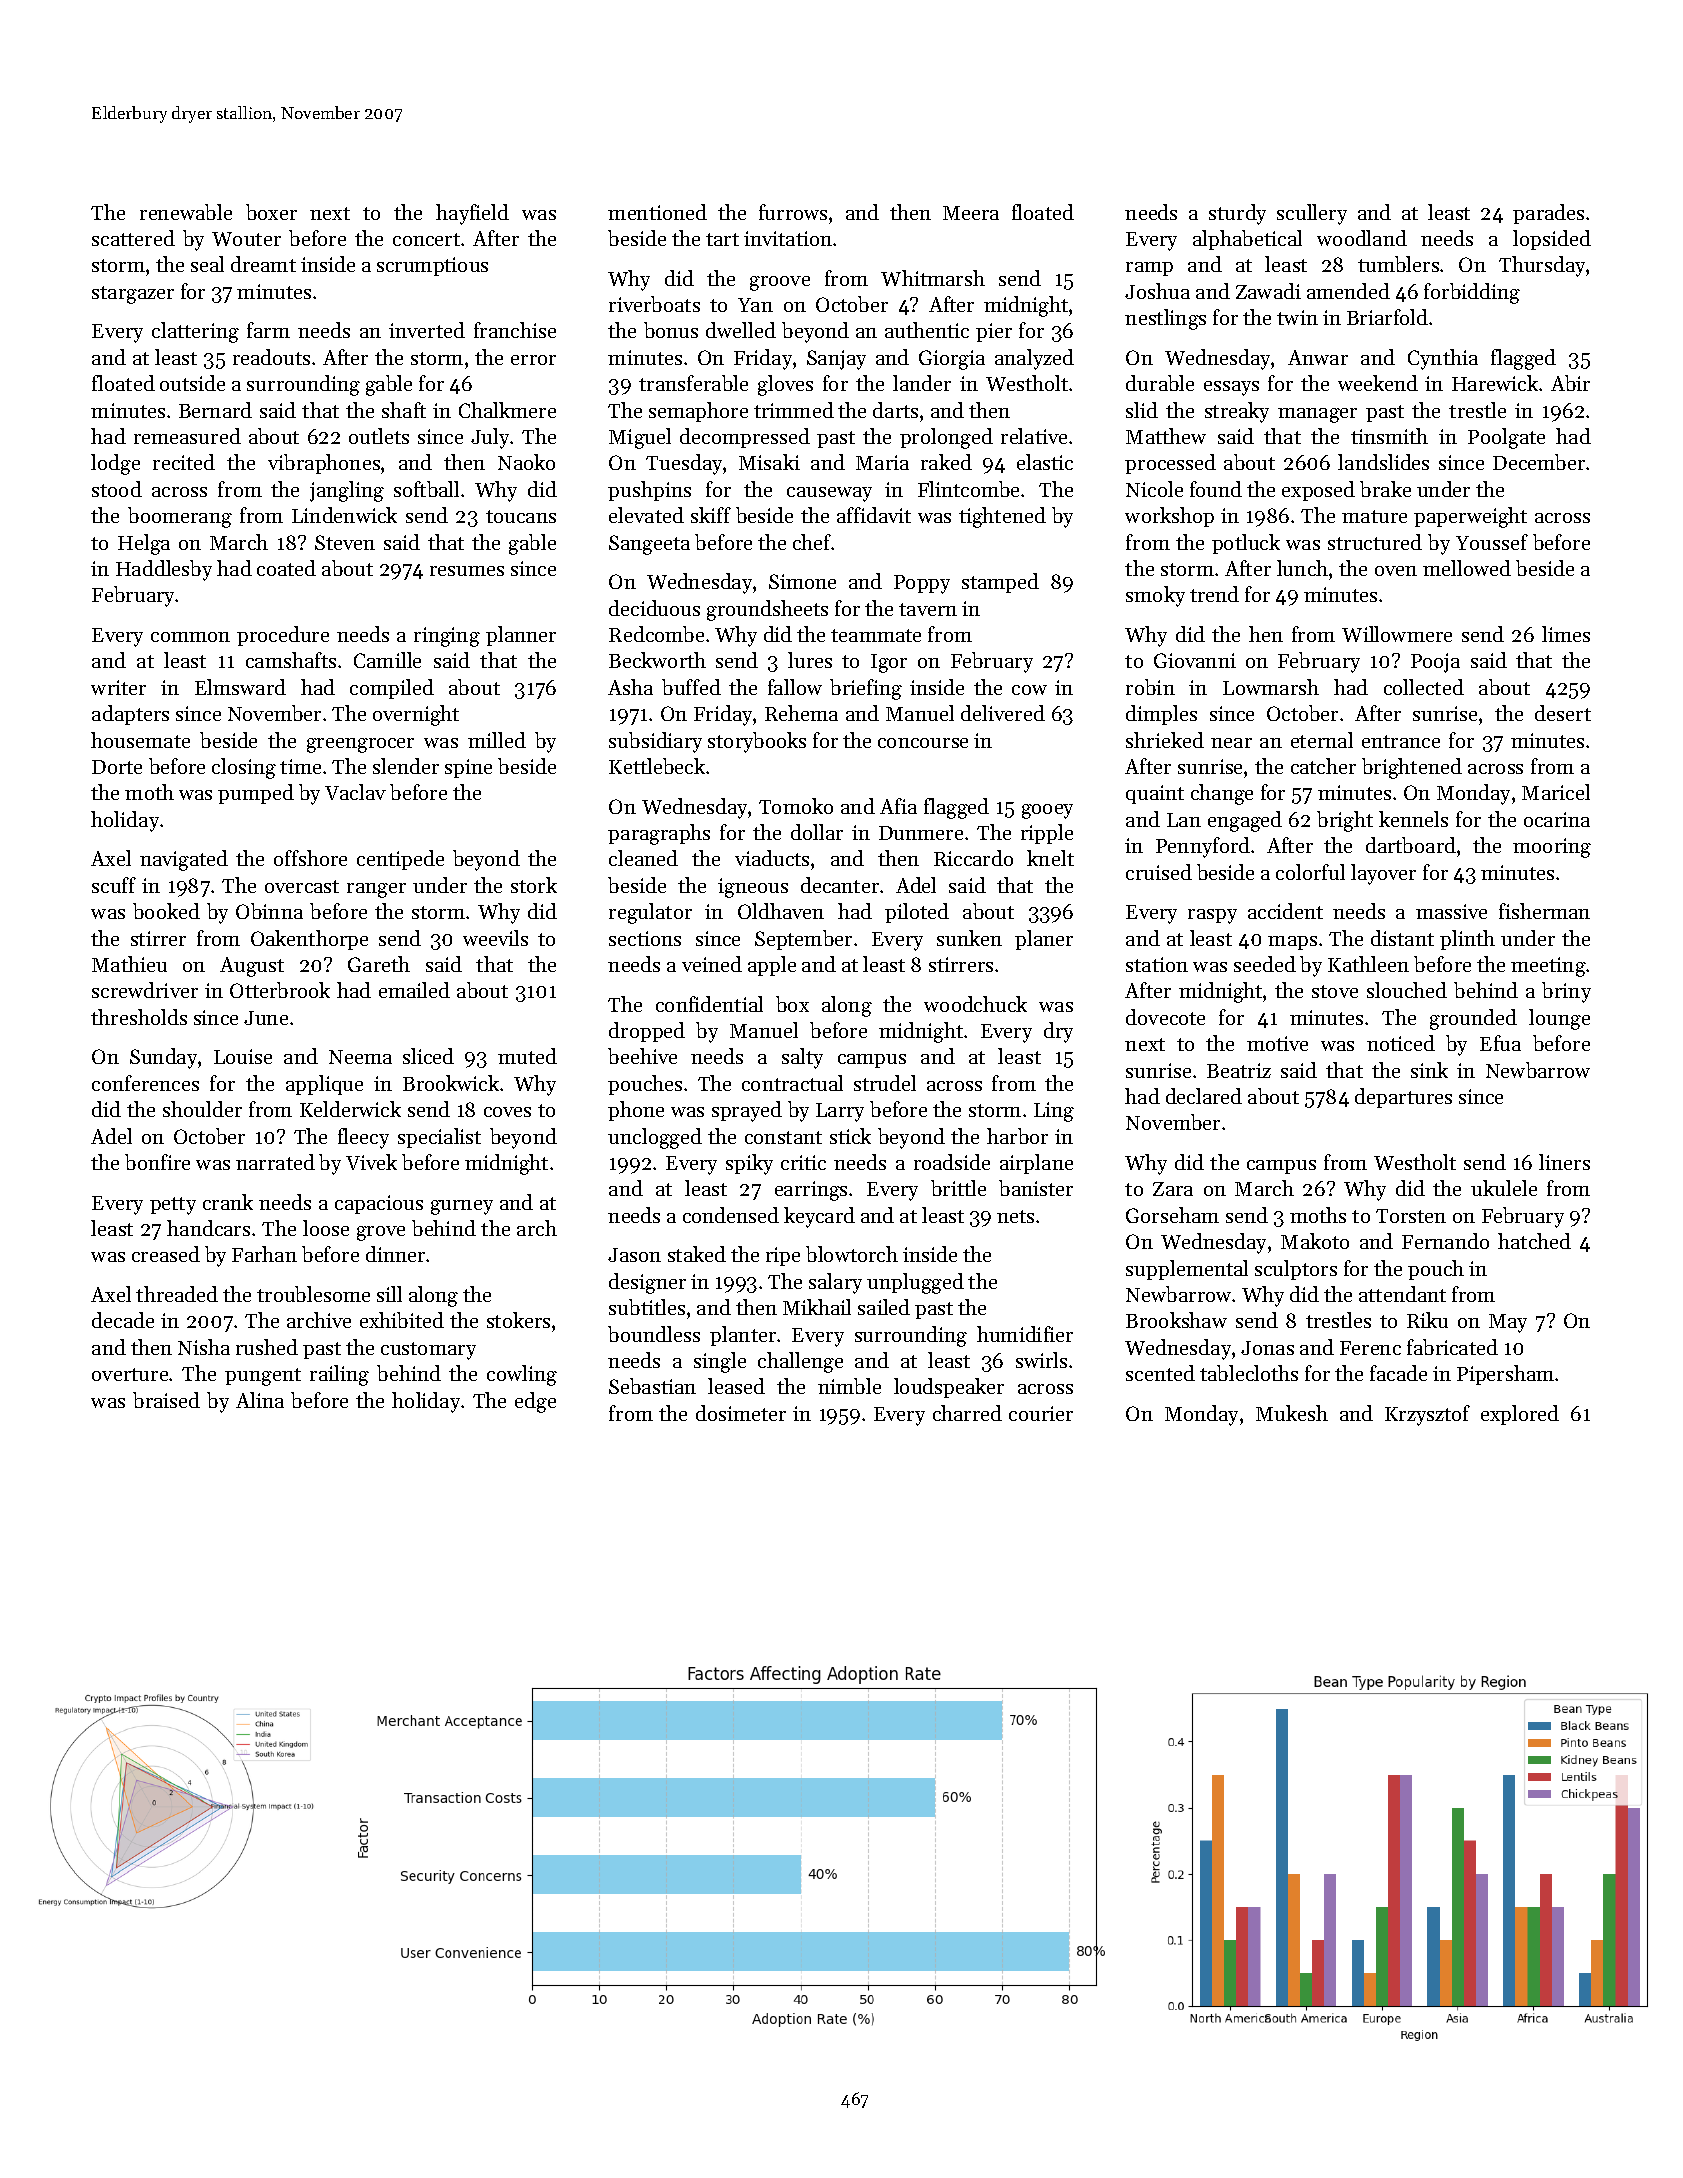 The image size is (1683, 2178). Describe the element at coordinates (133, 238) in the image. I see `scattered` at that location.
